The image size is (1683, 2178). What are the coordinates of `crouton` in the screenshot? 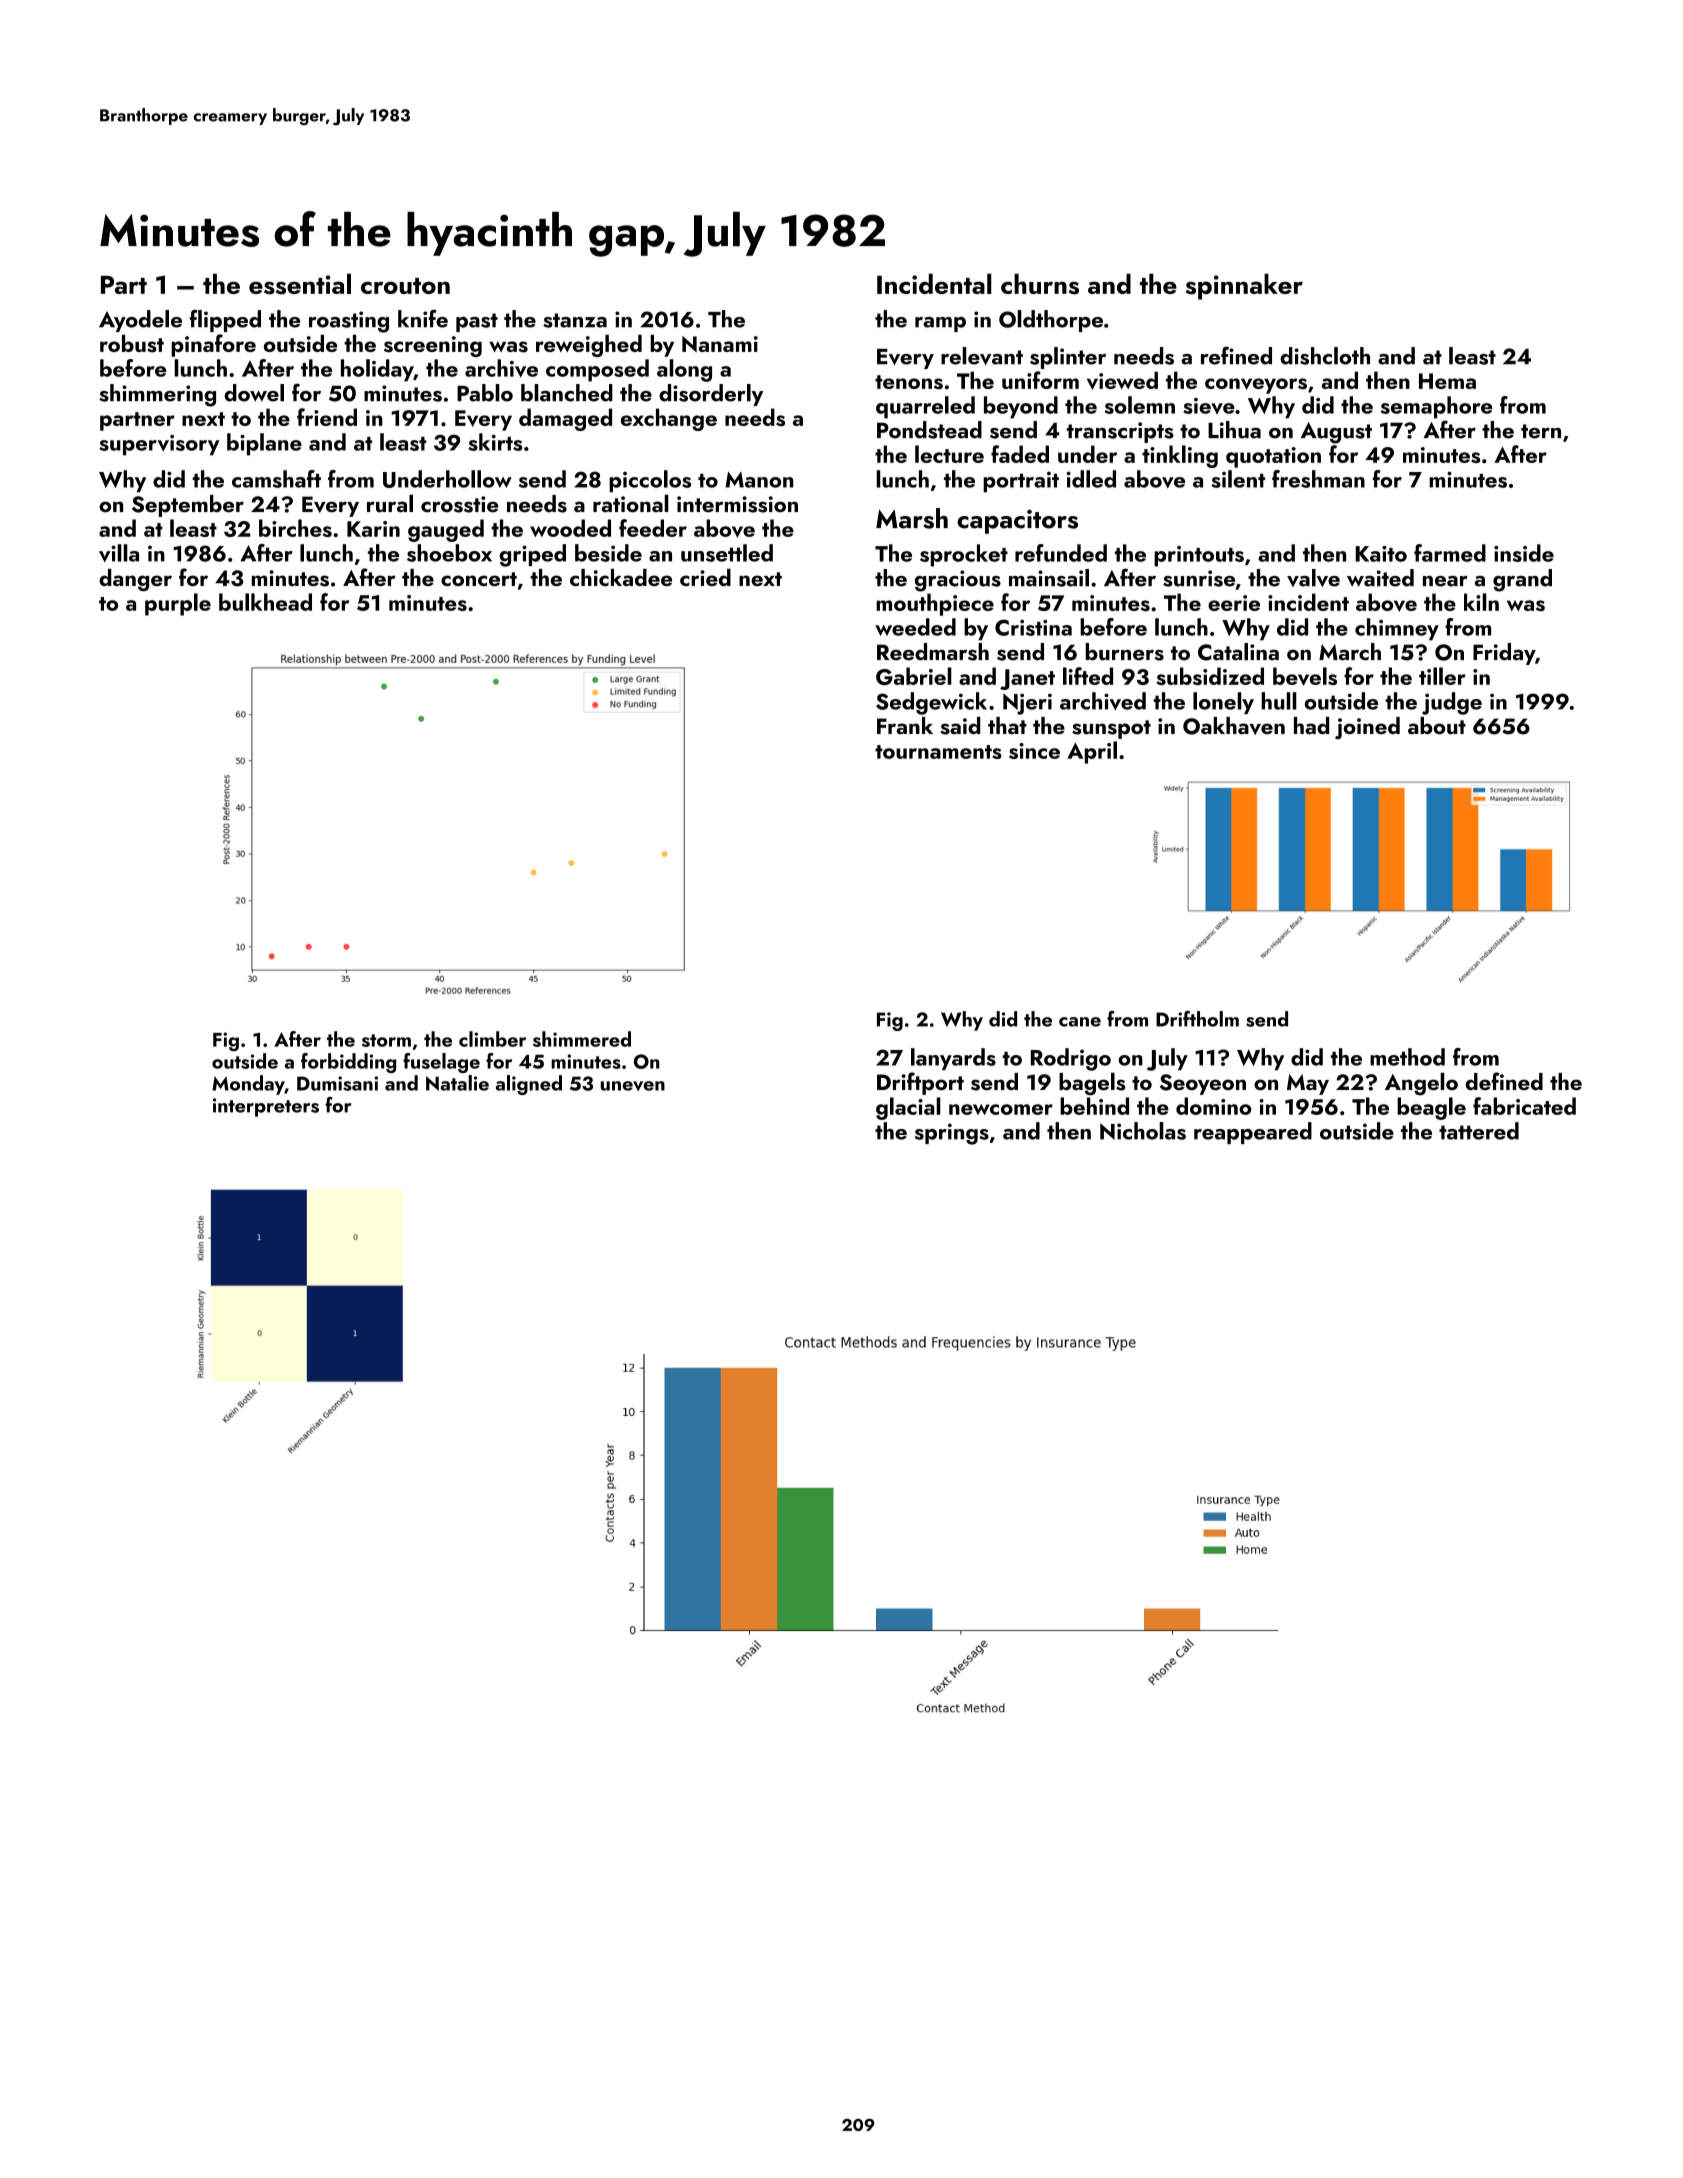 It's located at (405, 286).
